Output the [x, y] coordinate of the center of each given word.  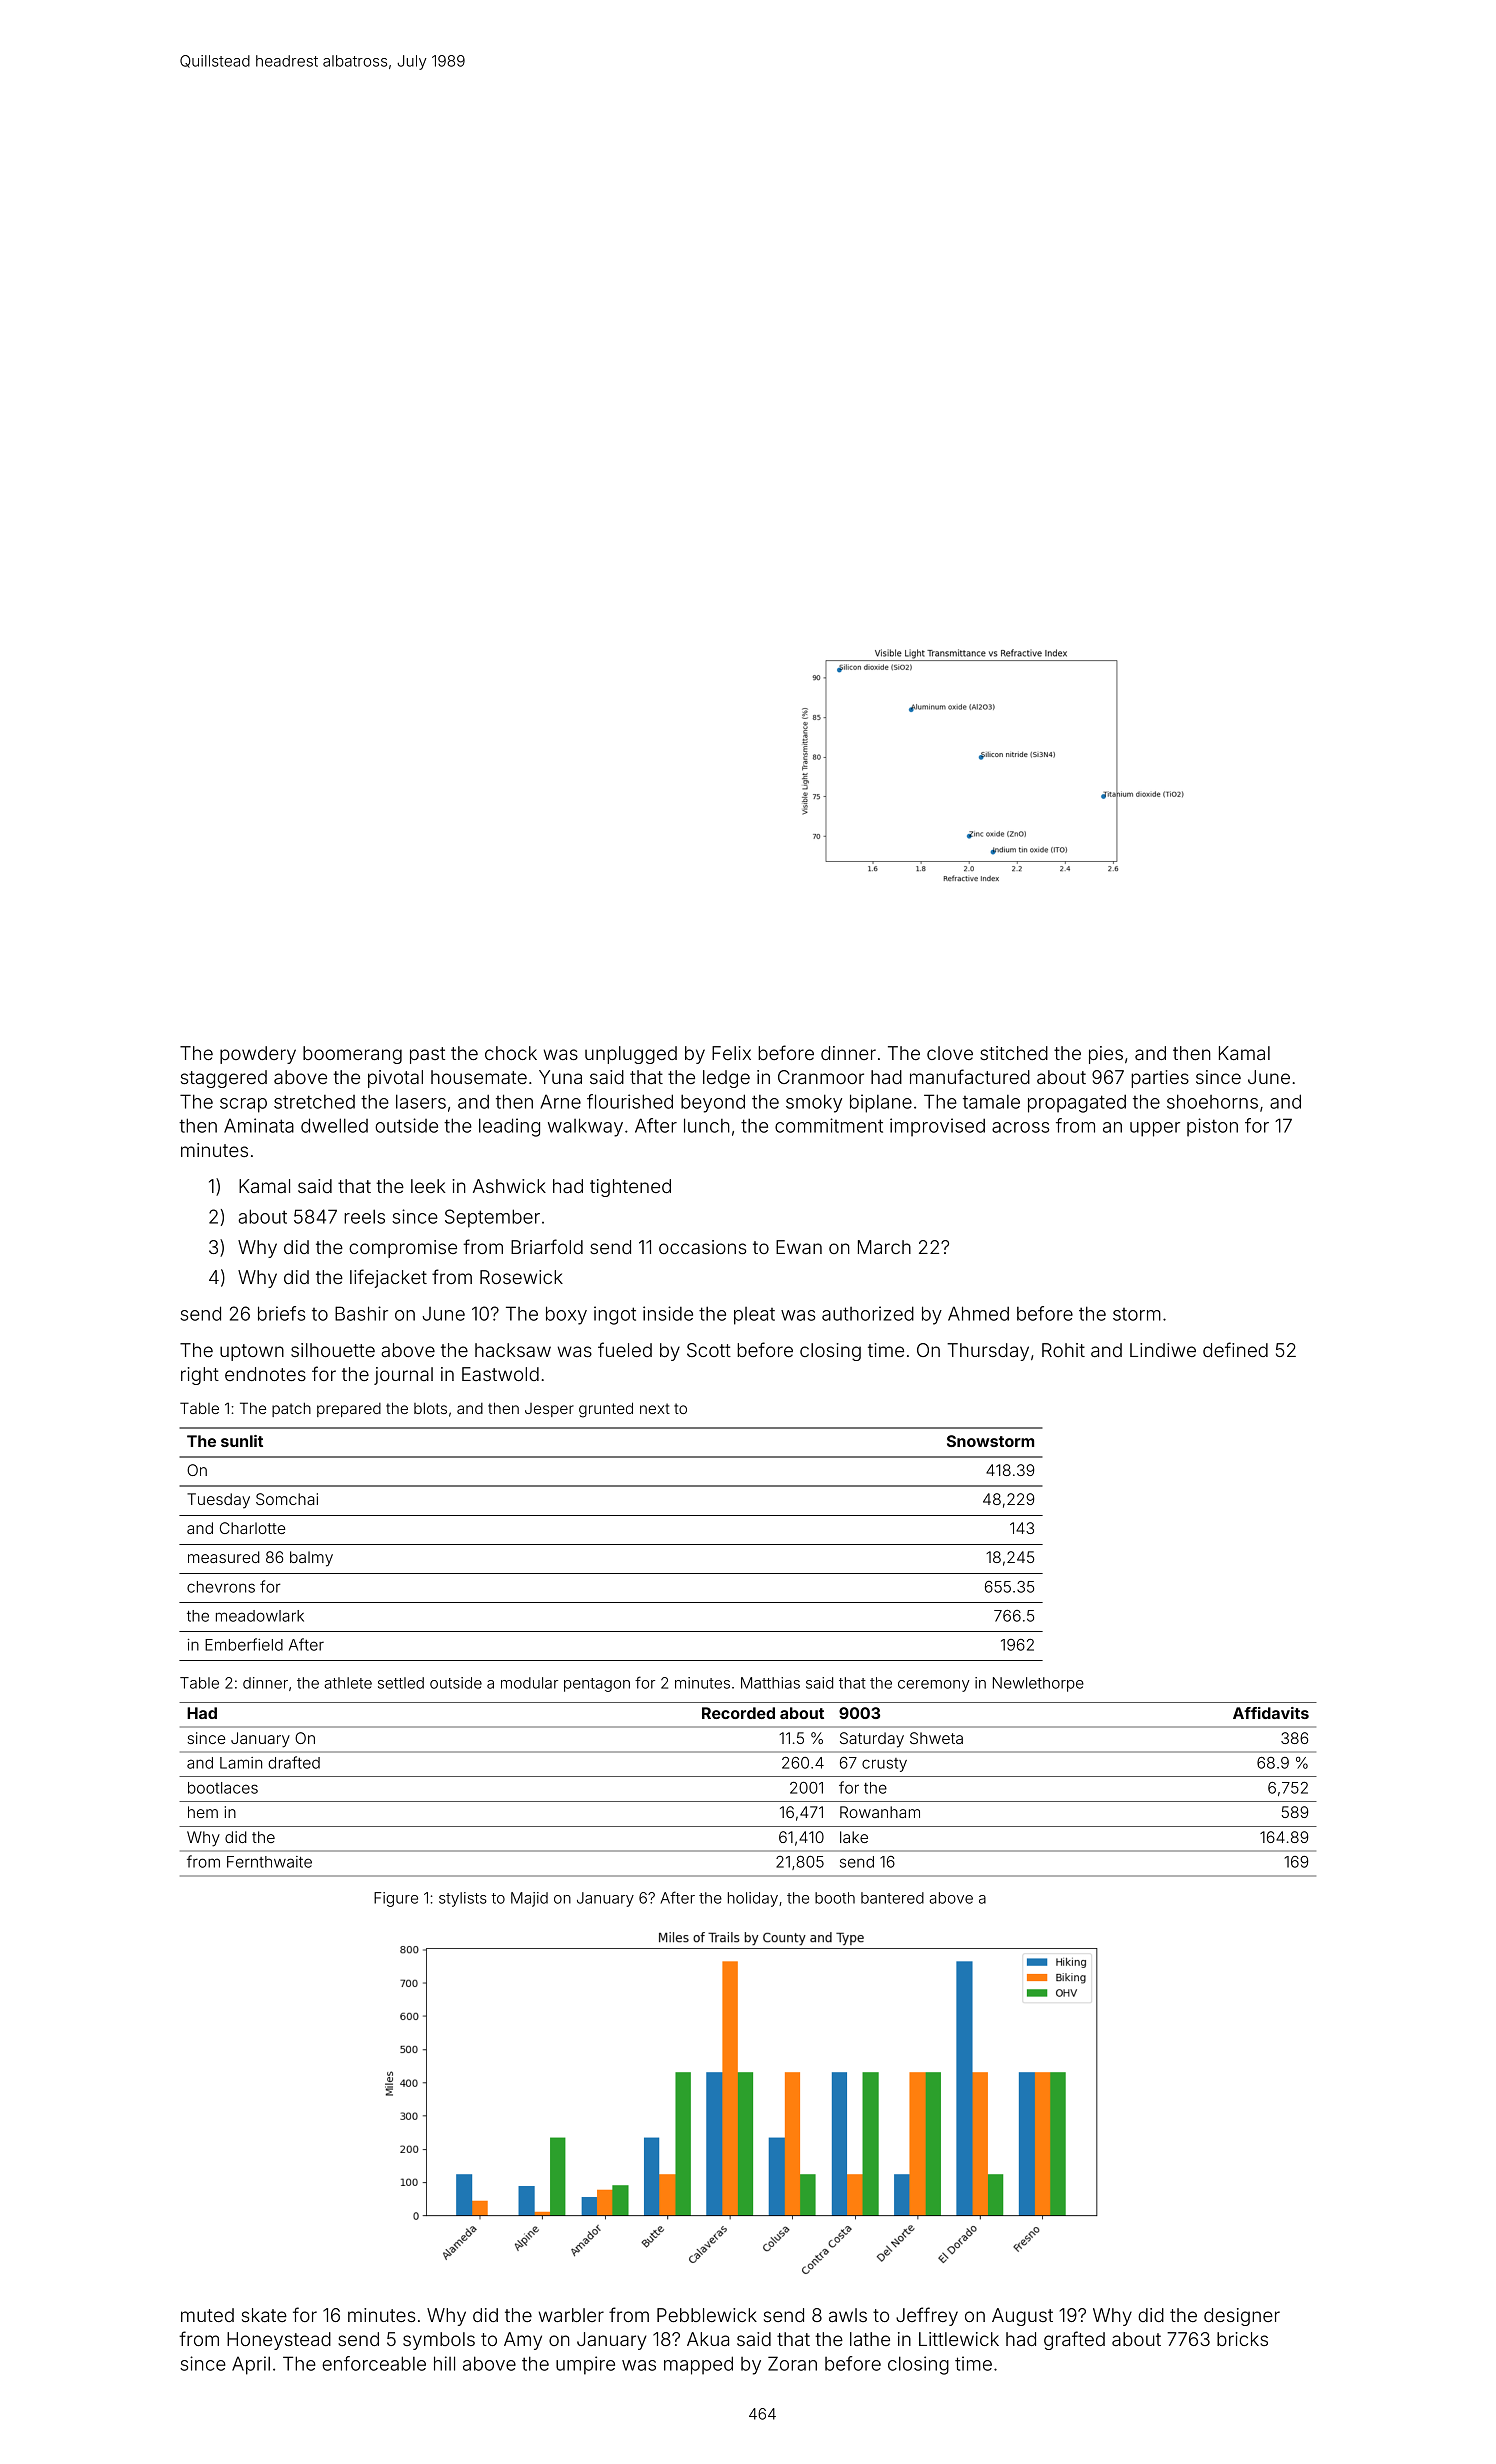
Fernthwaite [269, 1862]
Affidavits [1271, 1713]
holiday [753, 1899]
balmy [311, 1559]
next [655, 1408]
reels [364, 1216]
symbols [439, 2341]
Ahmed [978, 1313]
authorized [868, 1313]
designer [1242, 2317]
